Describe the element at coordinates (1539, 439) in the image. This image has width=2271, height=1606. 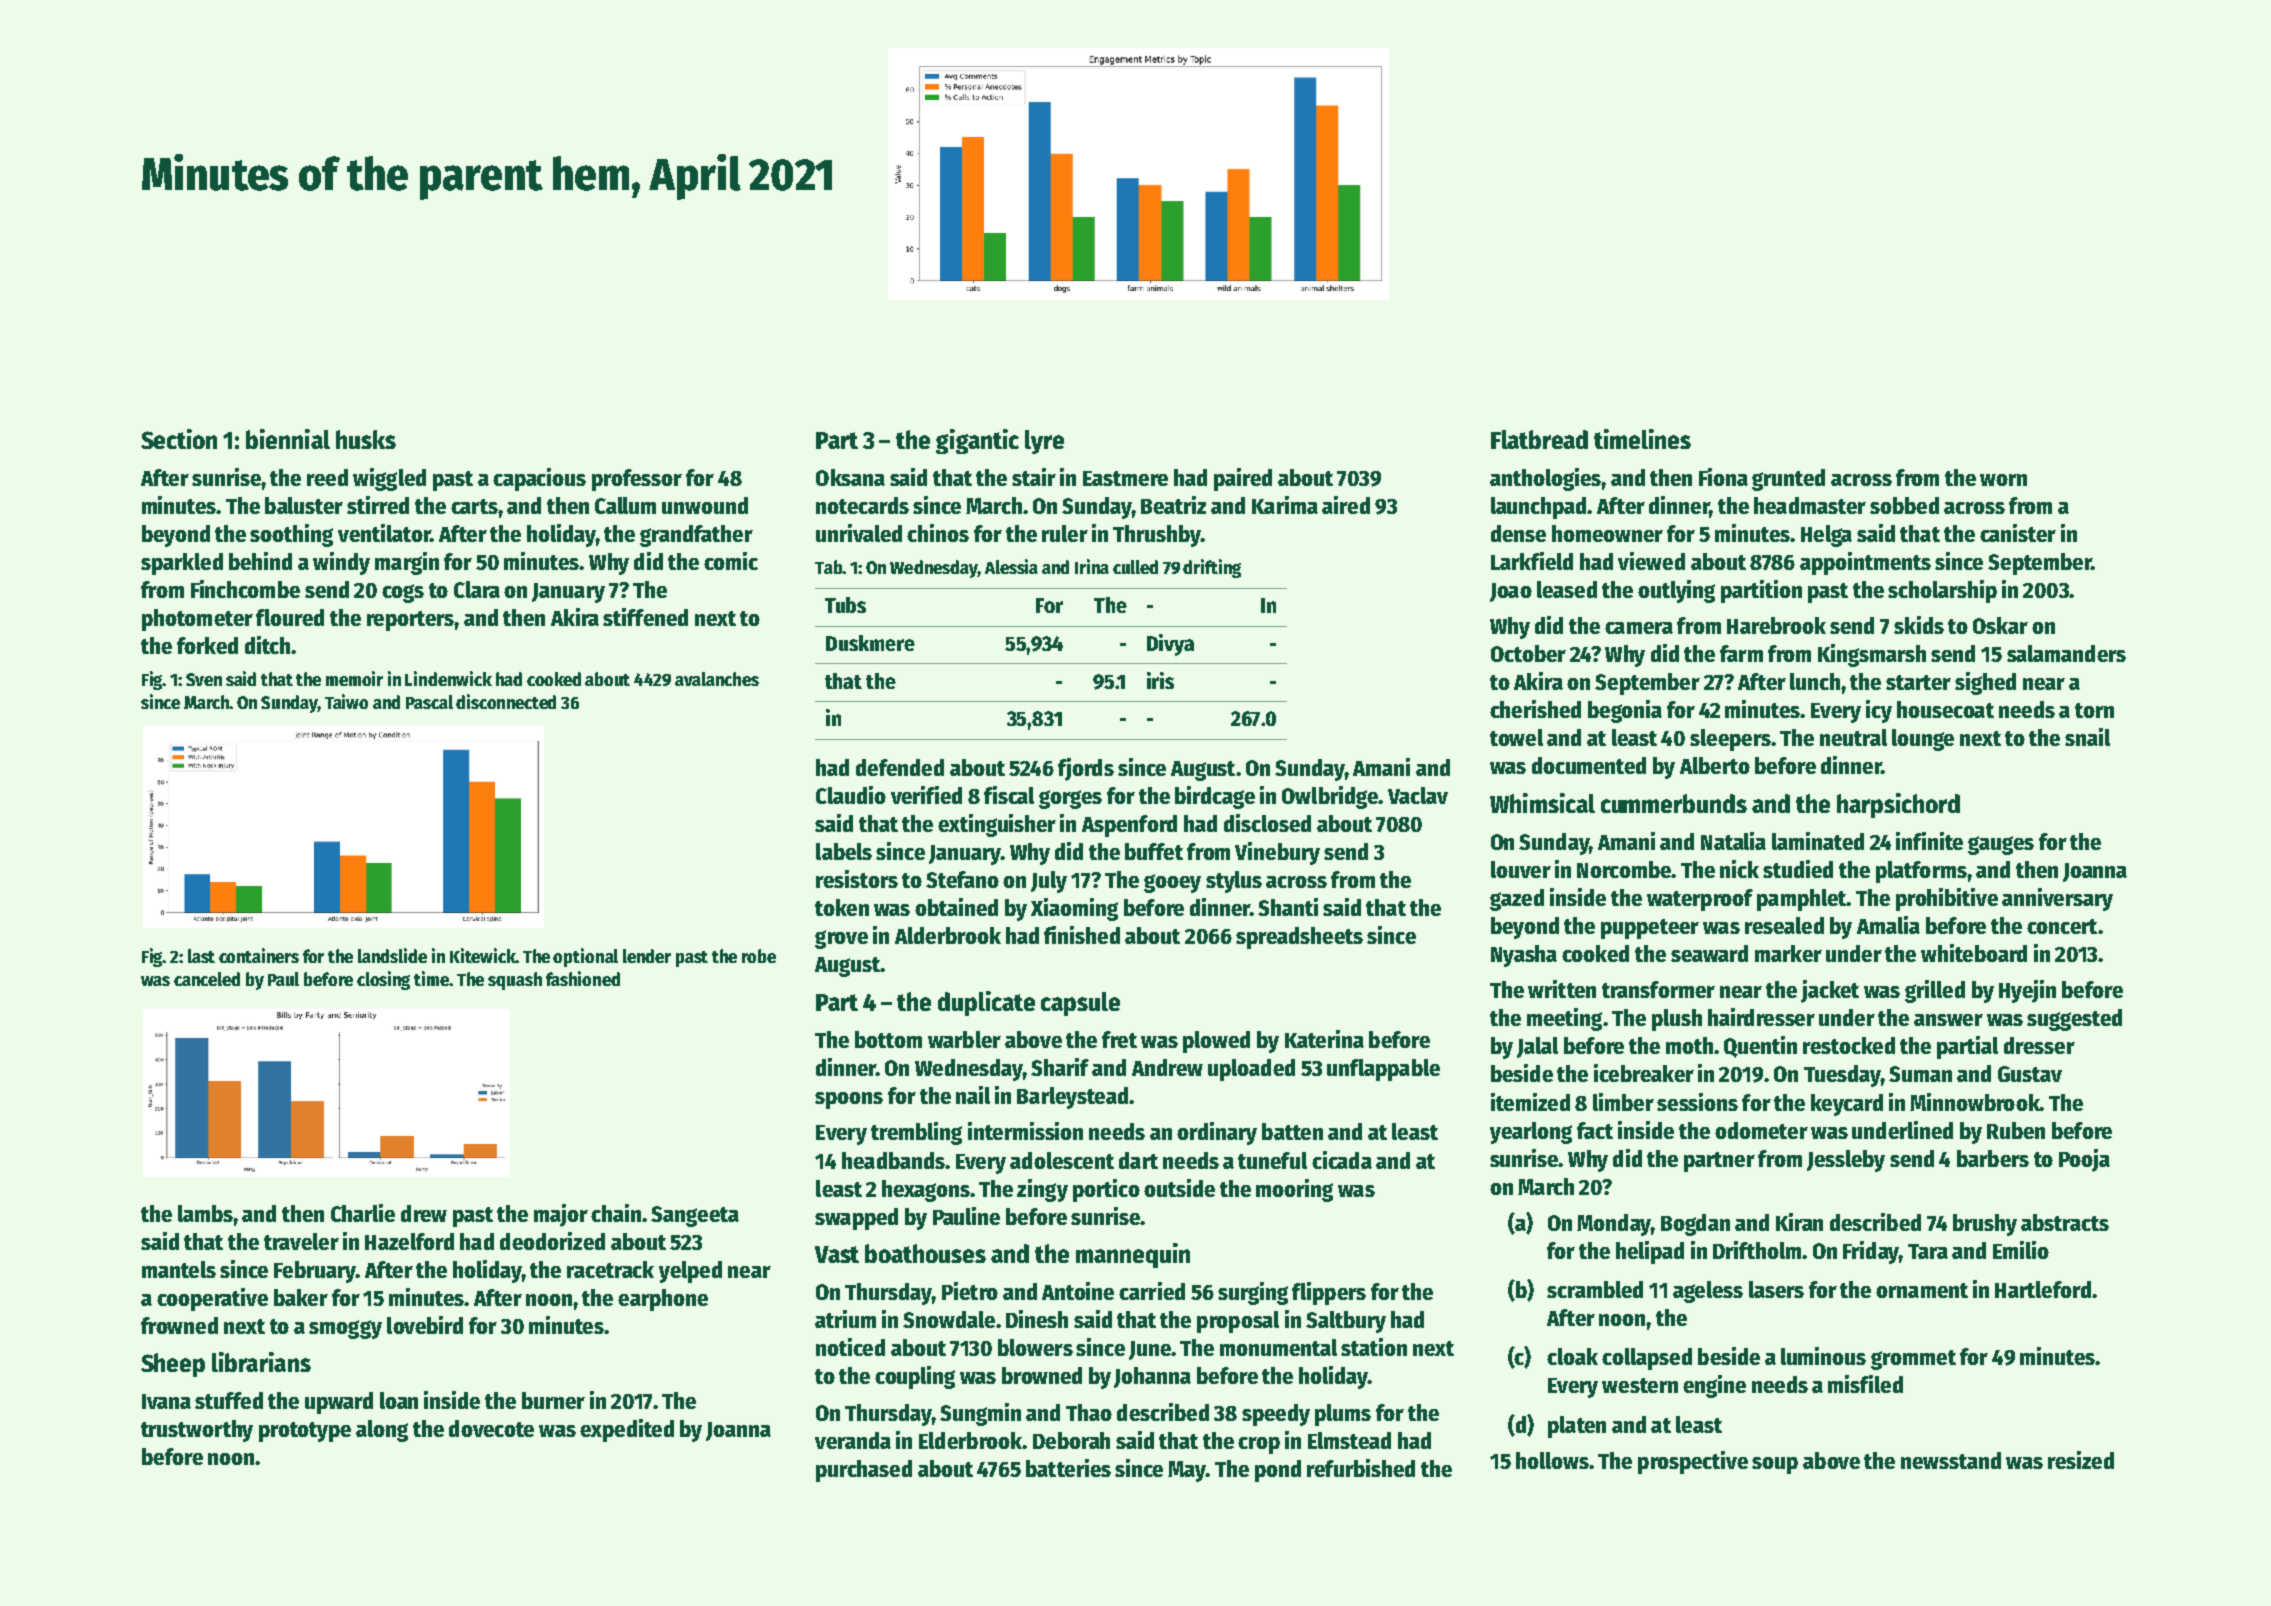
I see `Flatbread` at that location.
